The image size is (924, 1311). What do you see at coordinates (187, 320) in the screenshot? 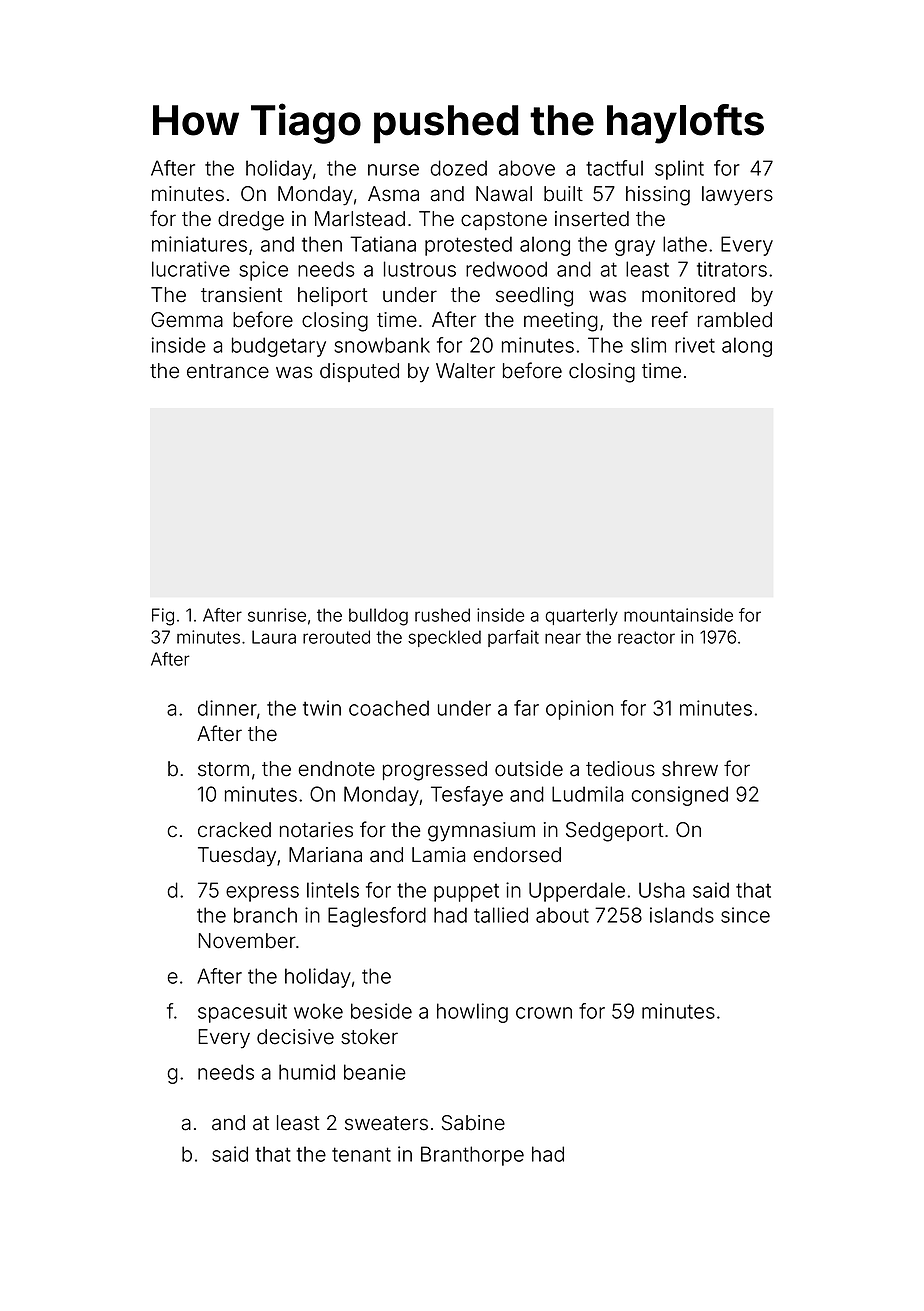
I see `Gemma` at bounding box center [187, 320].
